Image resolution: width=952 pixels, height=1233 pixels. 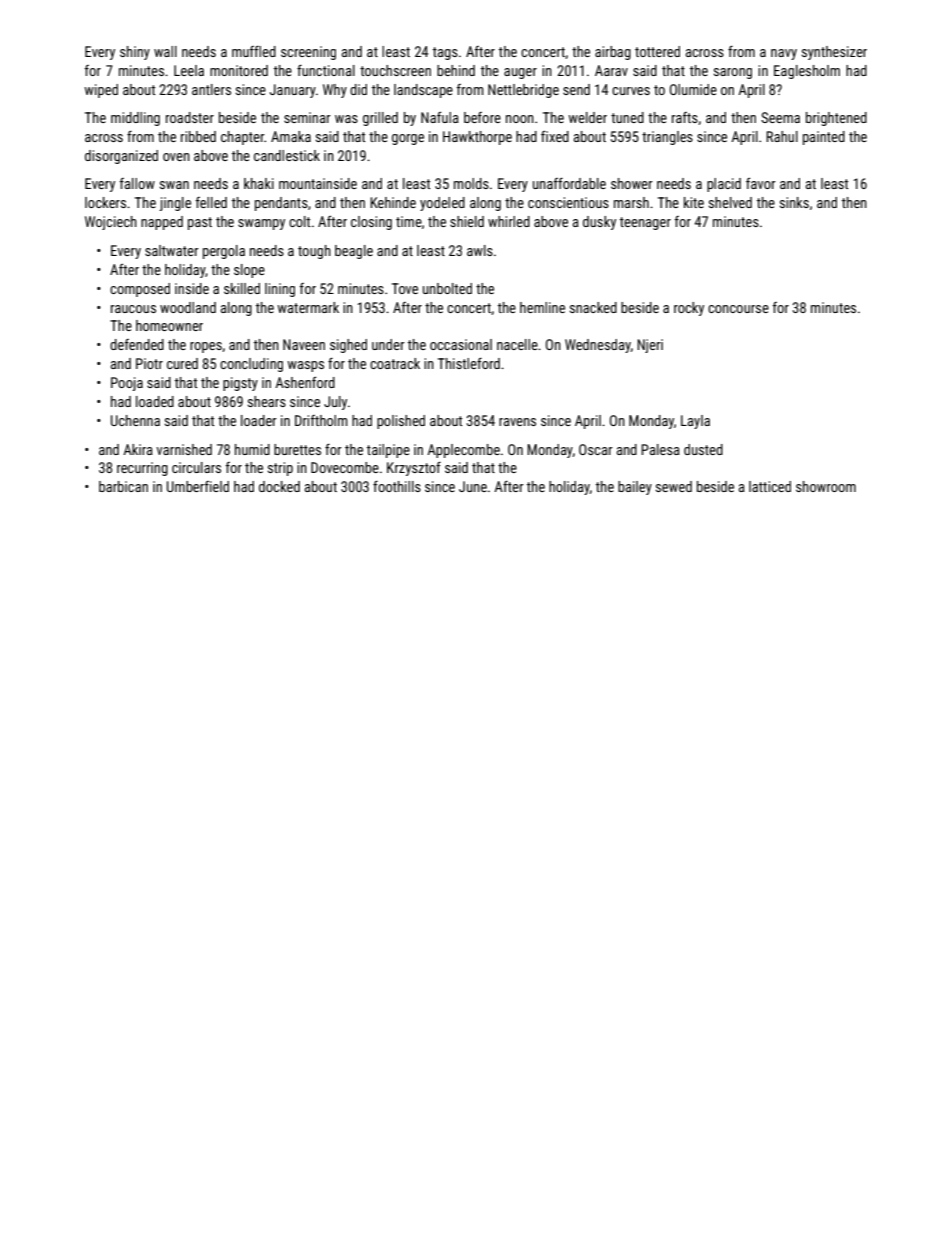 What do you see at coordinates (447, 288) in the image?
I see `unbolted` at bounding box center [447, 288].
